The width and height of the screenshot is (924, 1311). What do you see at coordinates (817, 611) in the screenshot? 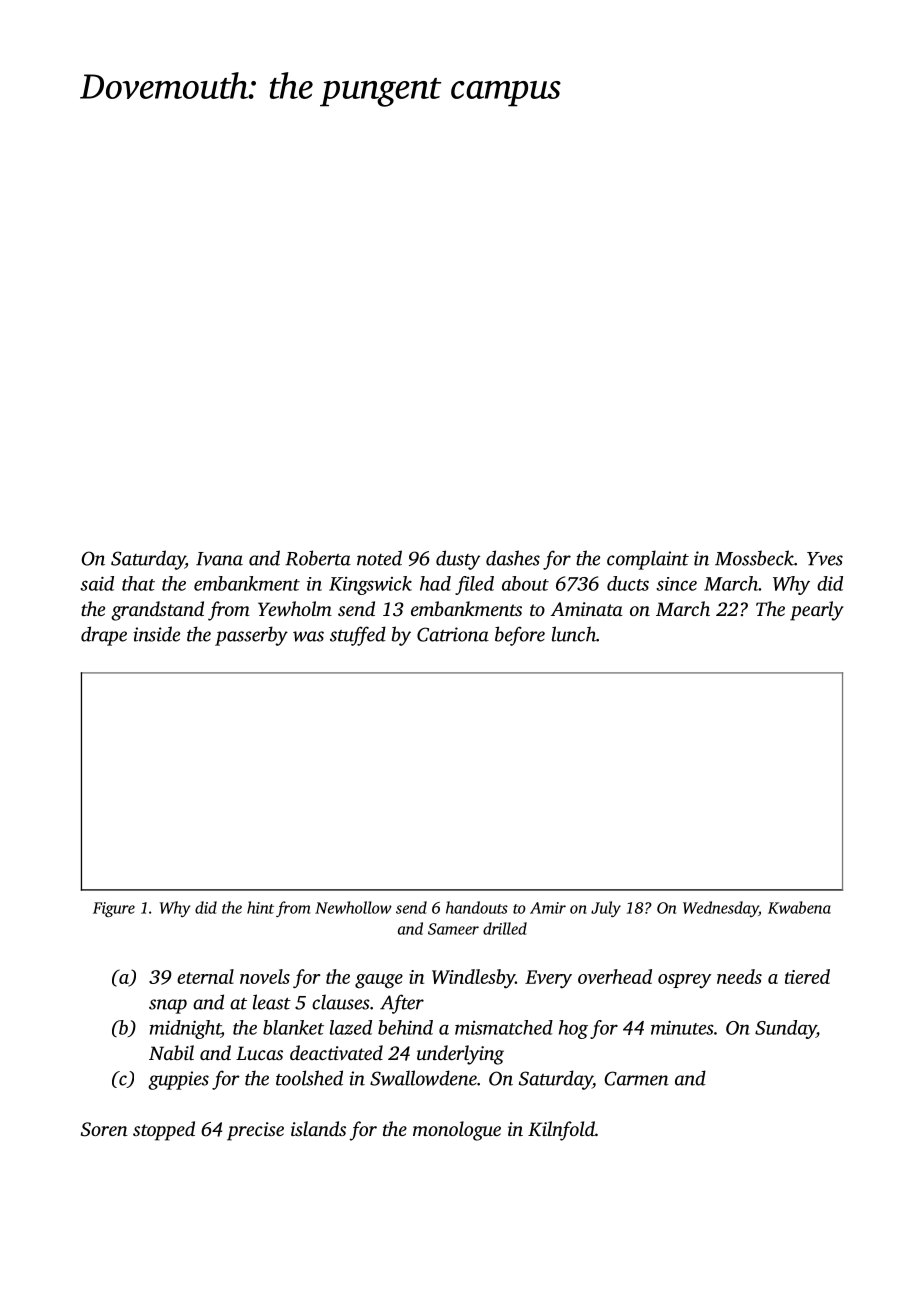
I see `pearly` at bounding box center [817, 611].
